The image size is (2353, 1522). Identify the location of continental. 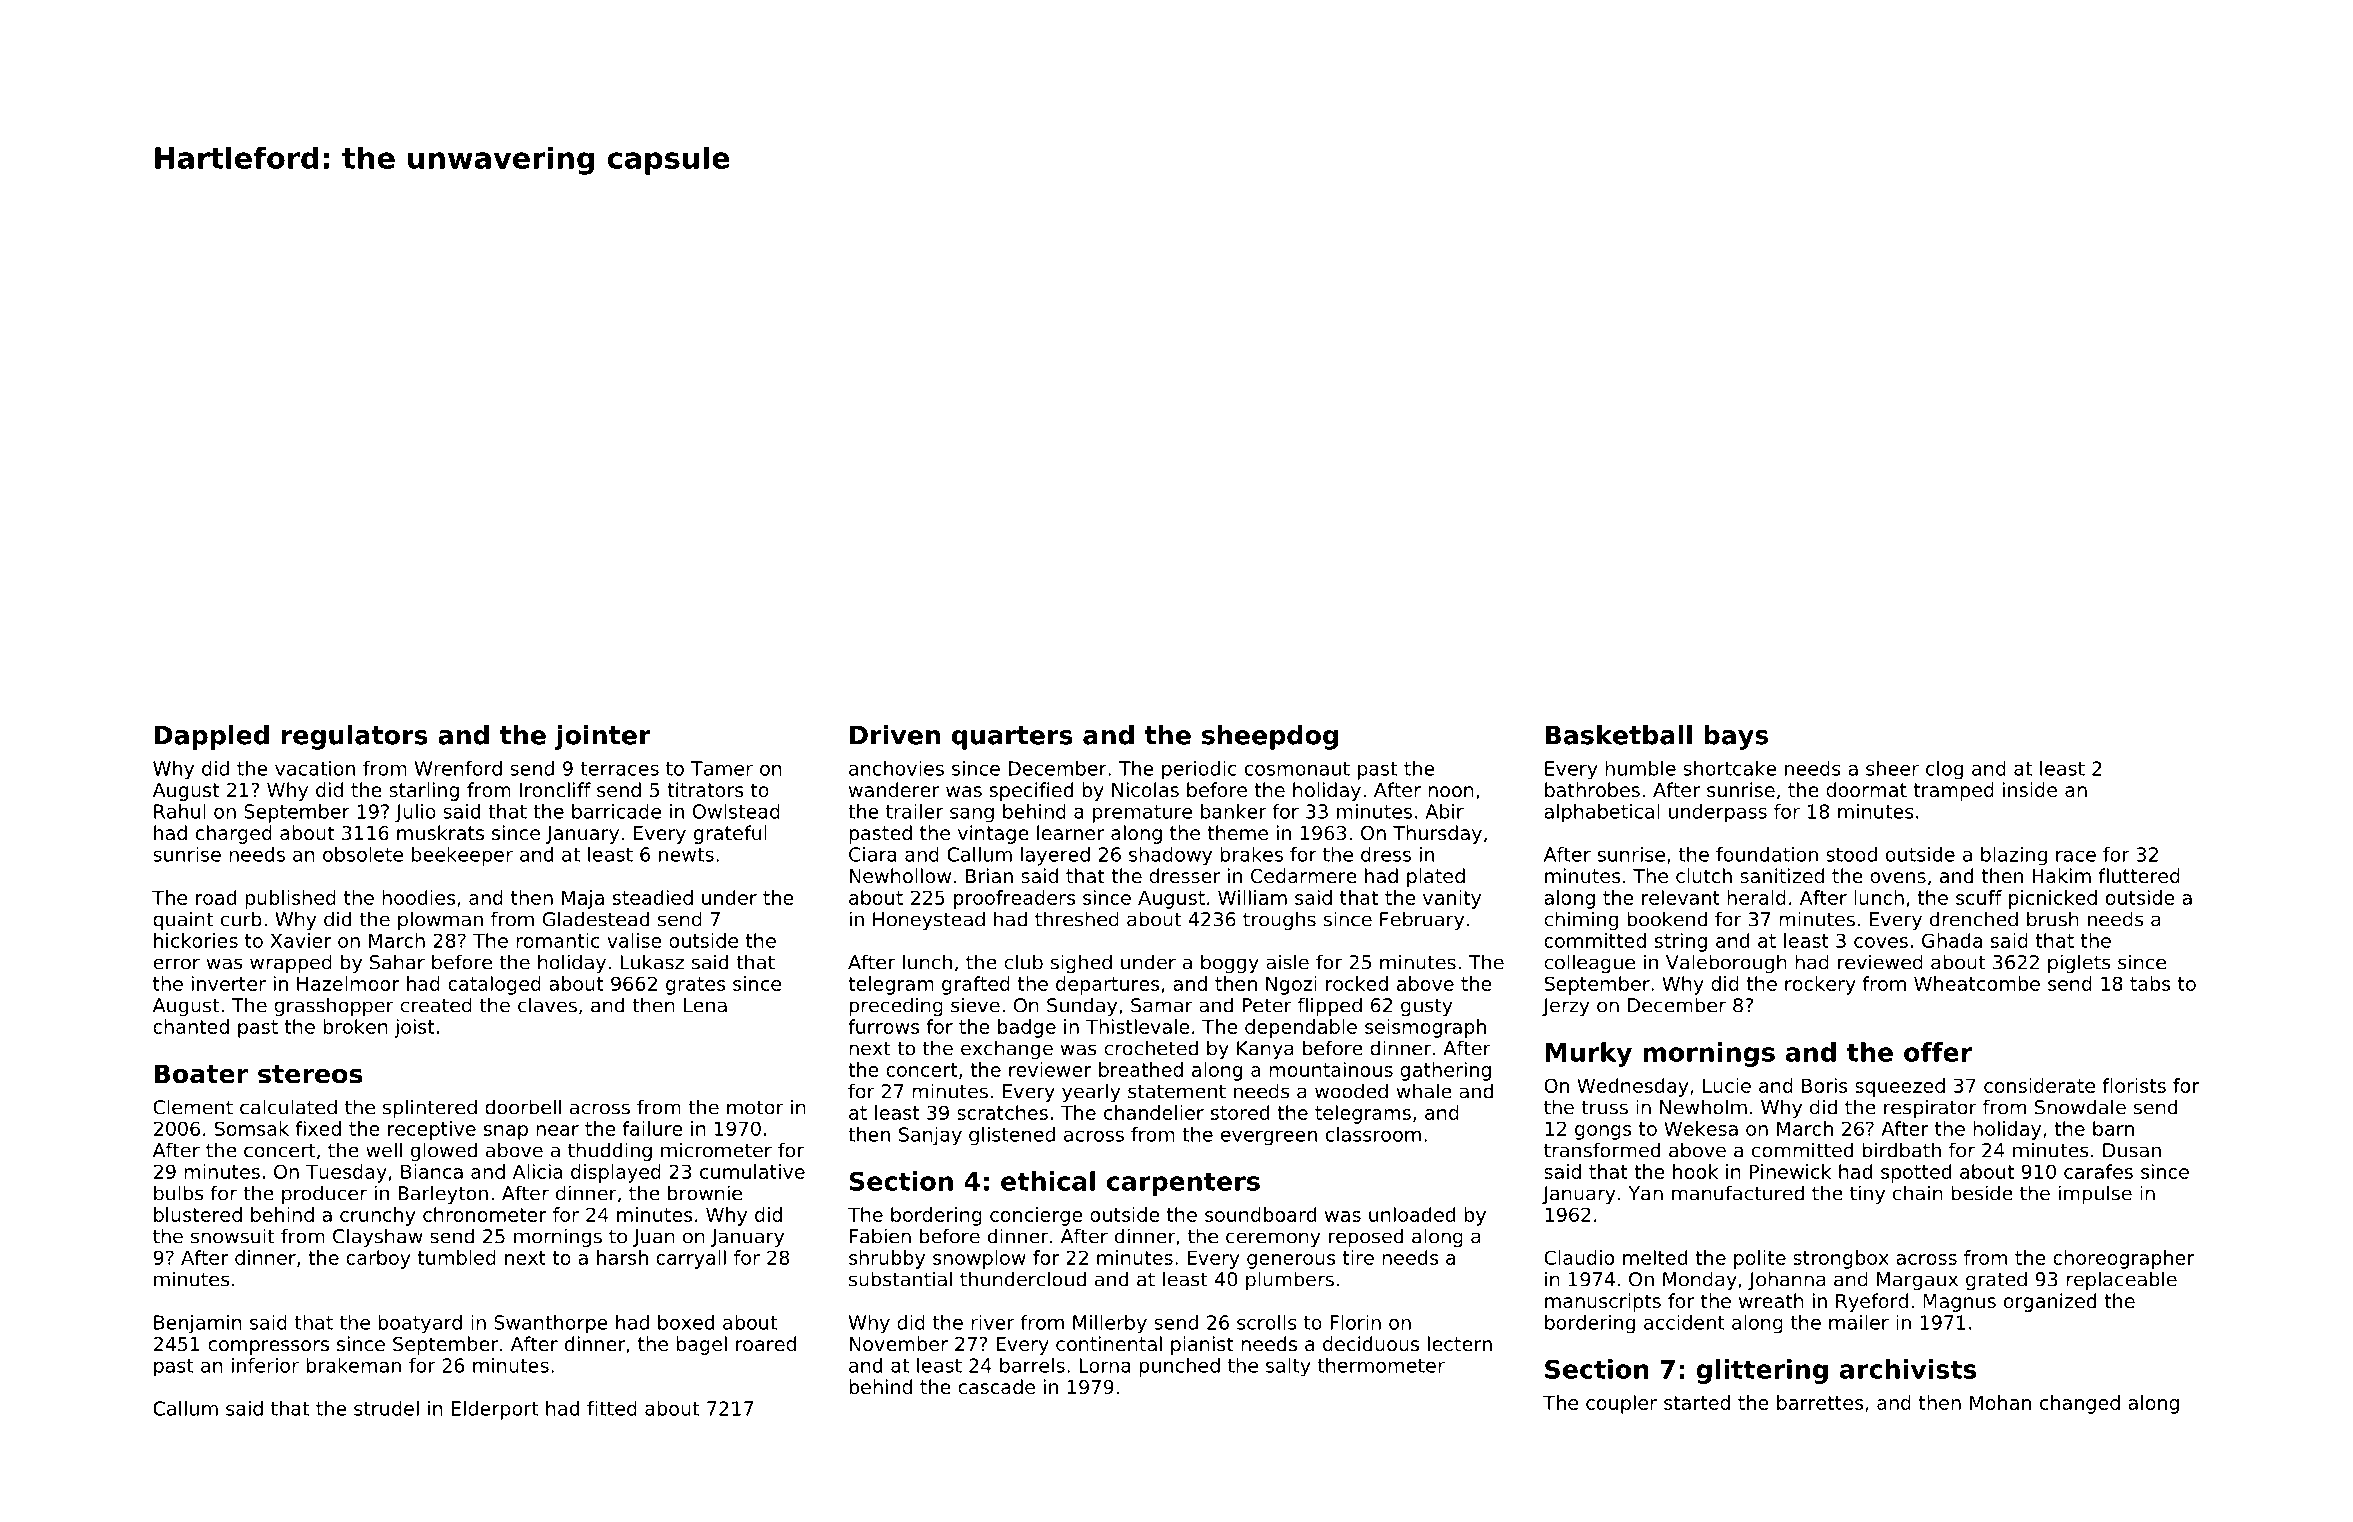
(1109, 1343).
